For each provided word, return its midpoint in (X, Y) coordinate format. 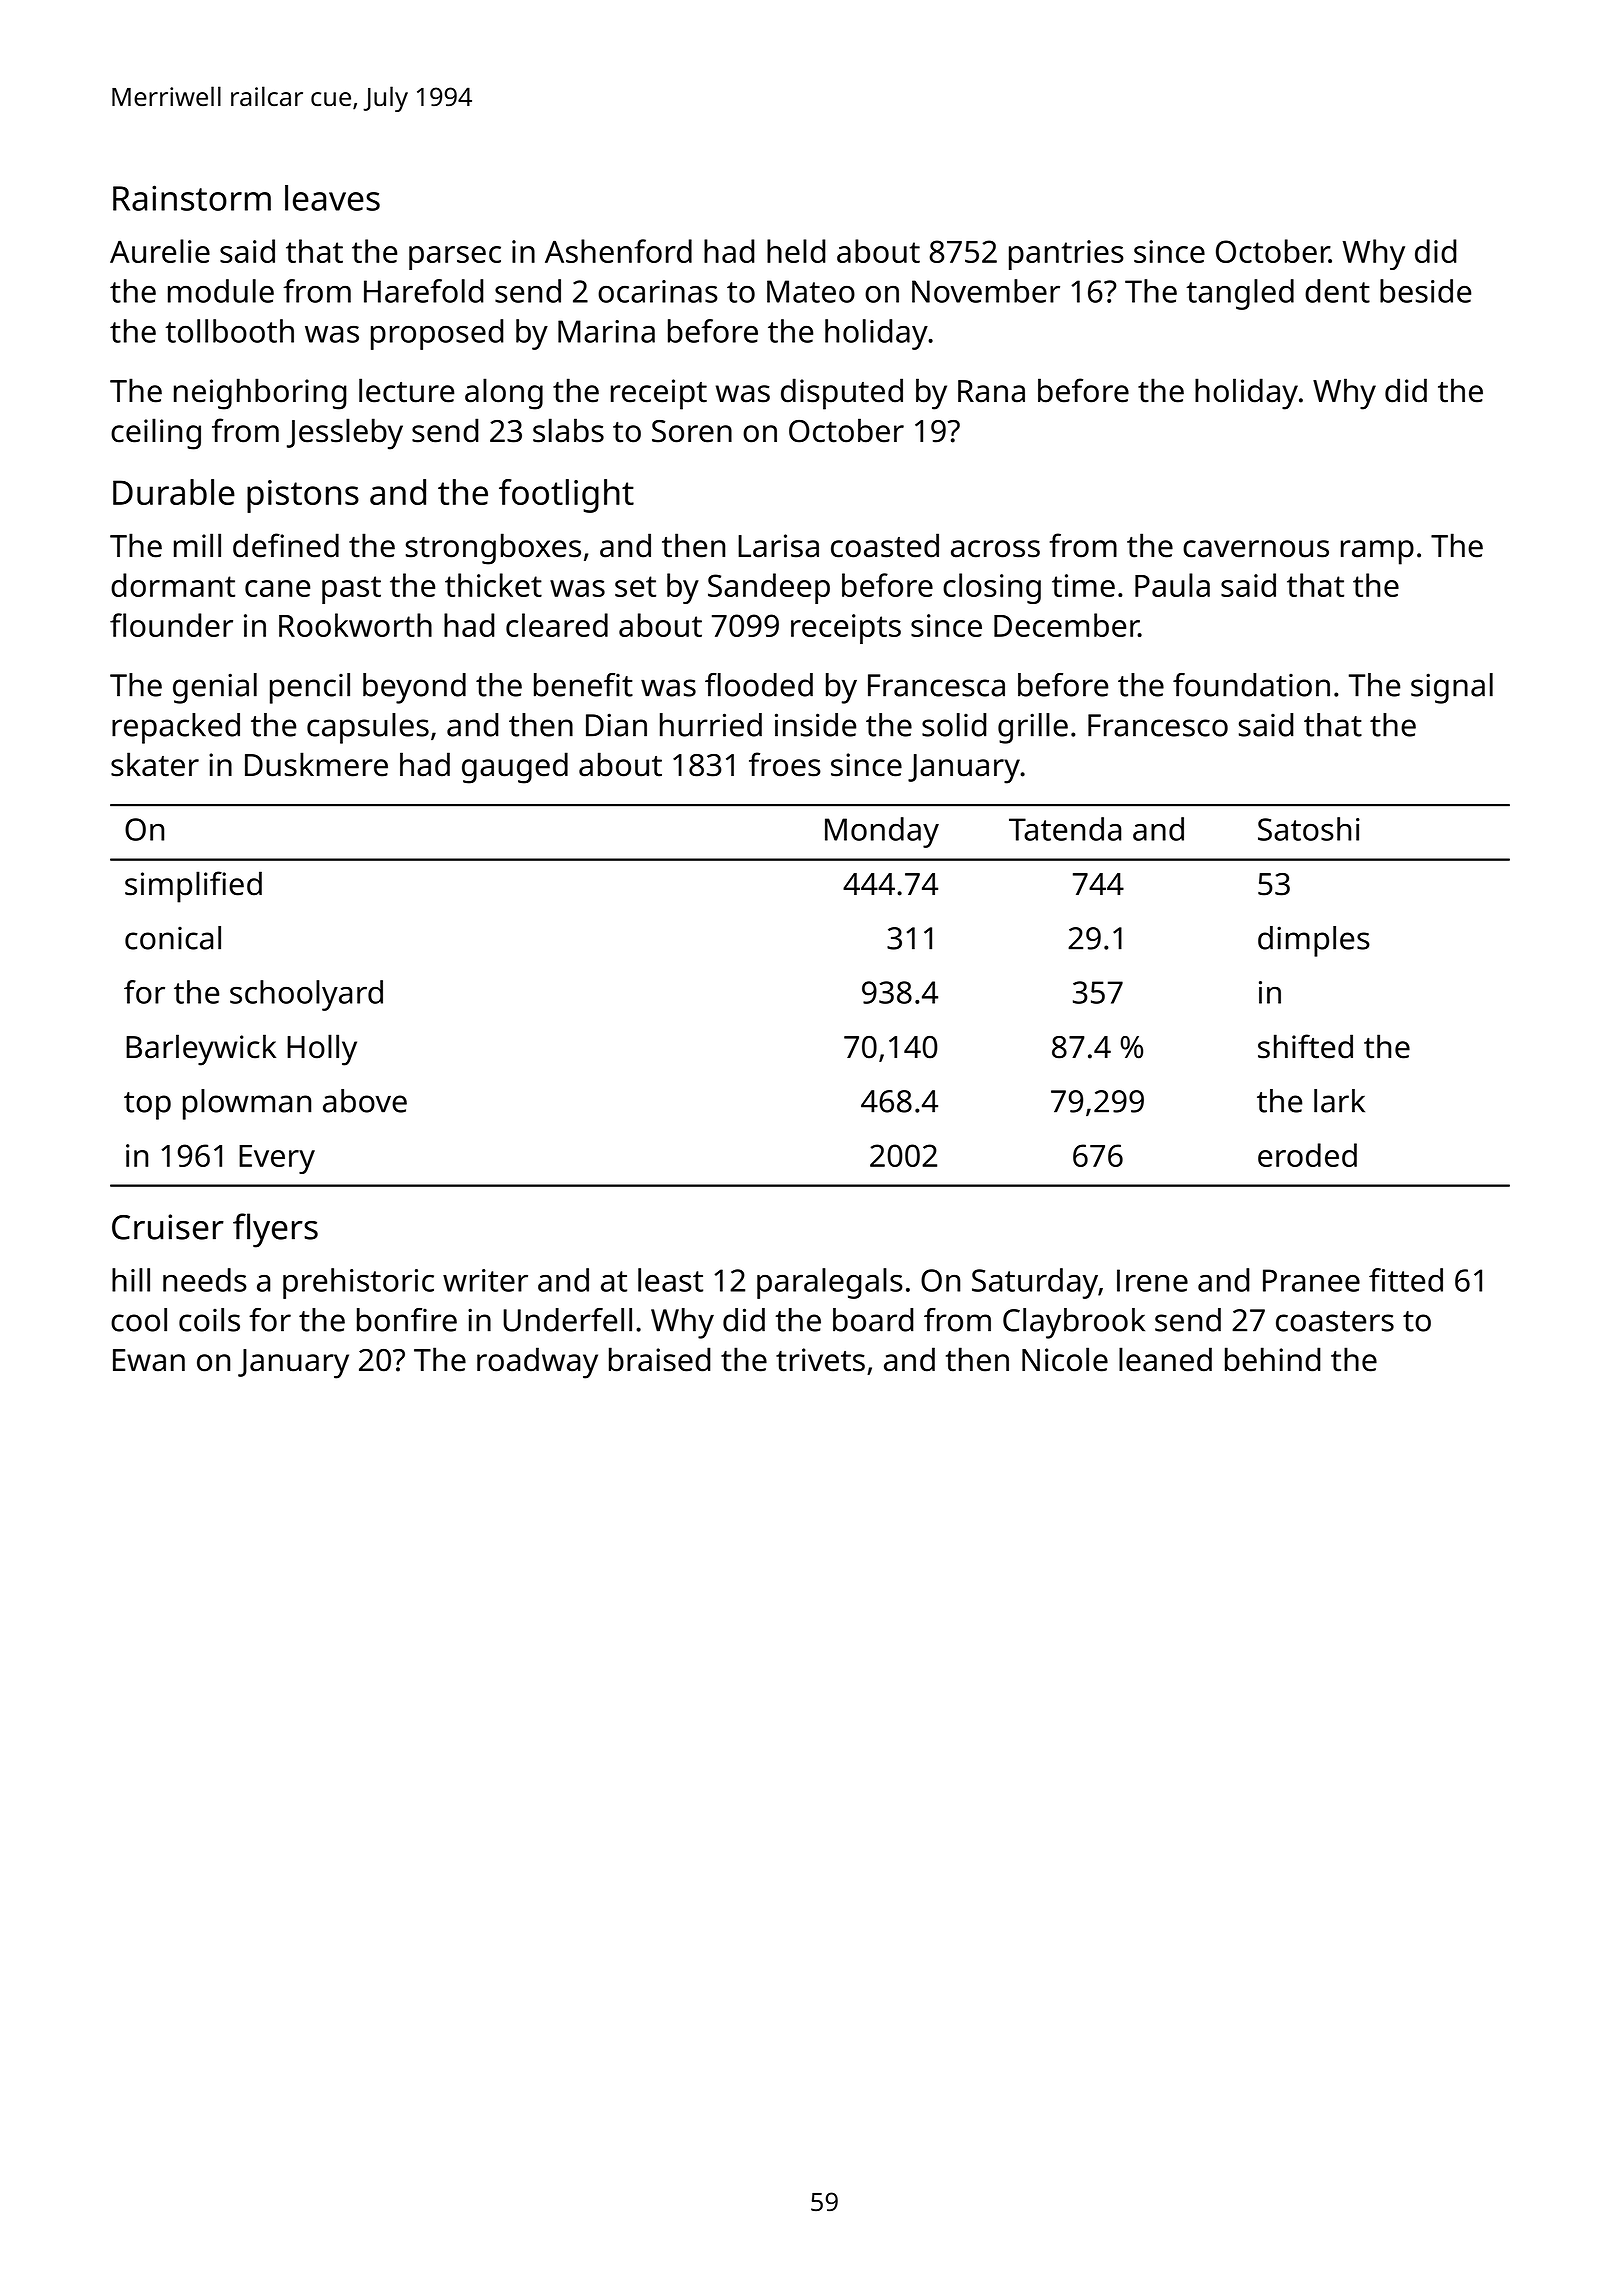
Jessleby (345, 434)
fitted (1406, 1280)
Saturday (1035, 1283)
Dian (616, 725)
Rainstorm (192, 198)
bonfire (407, 1320)
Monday (882, 832)
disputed (842, 394)
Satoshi (1309, 829)
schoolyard (306, 995)
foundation (1251, 685)
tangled (1240, 294)
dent (1337, 291)
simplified (193, 887)
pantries (1066, 255)
